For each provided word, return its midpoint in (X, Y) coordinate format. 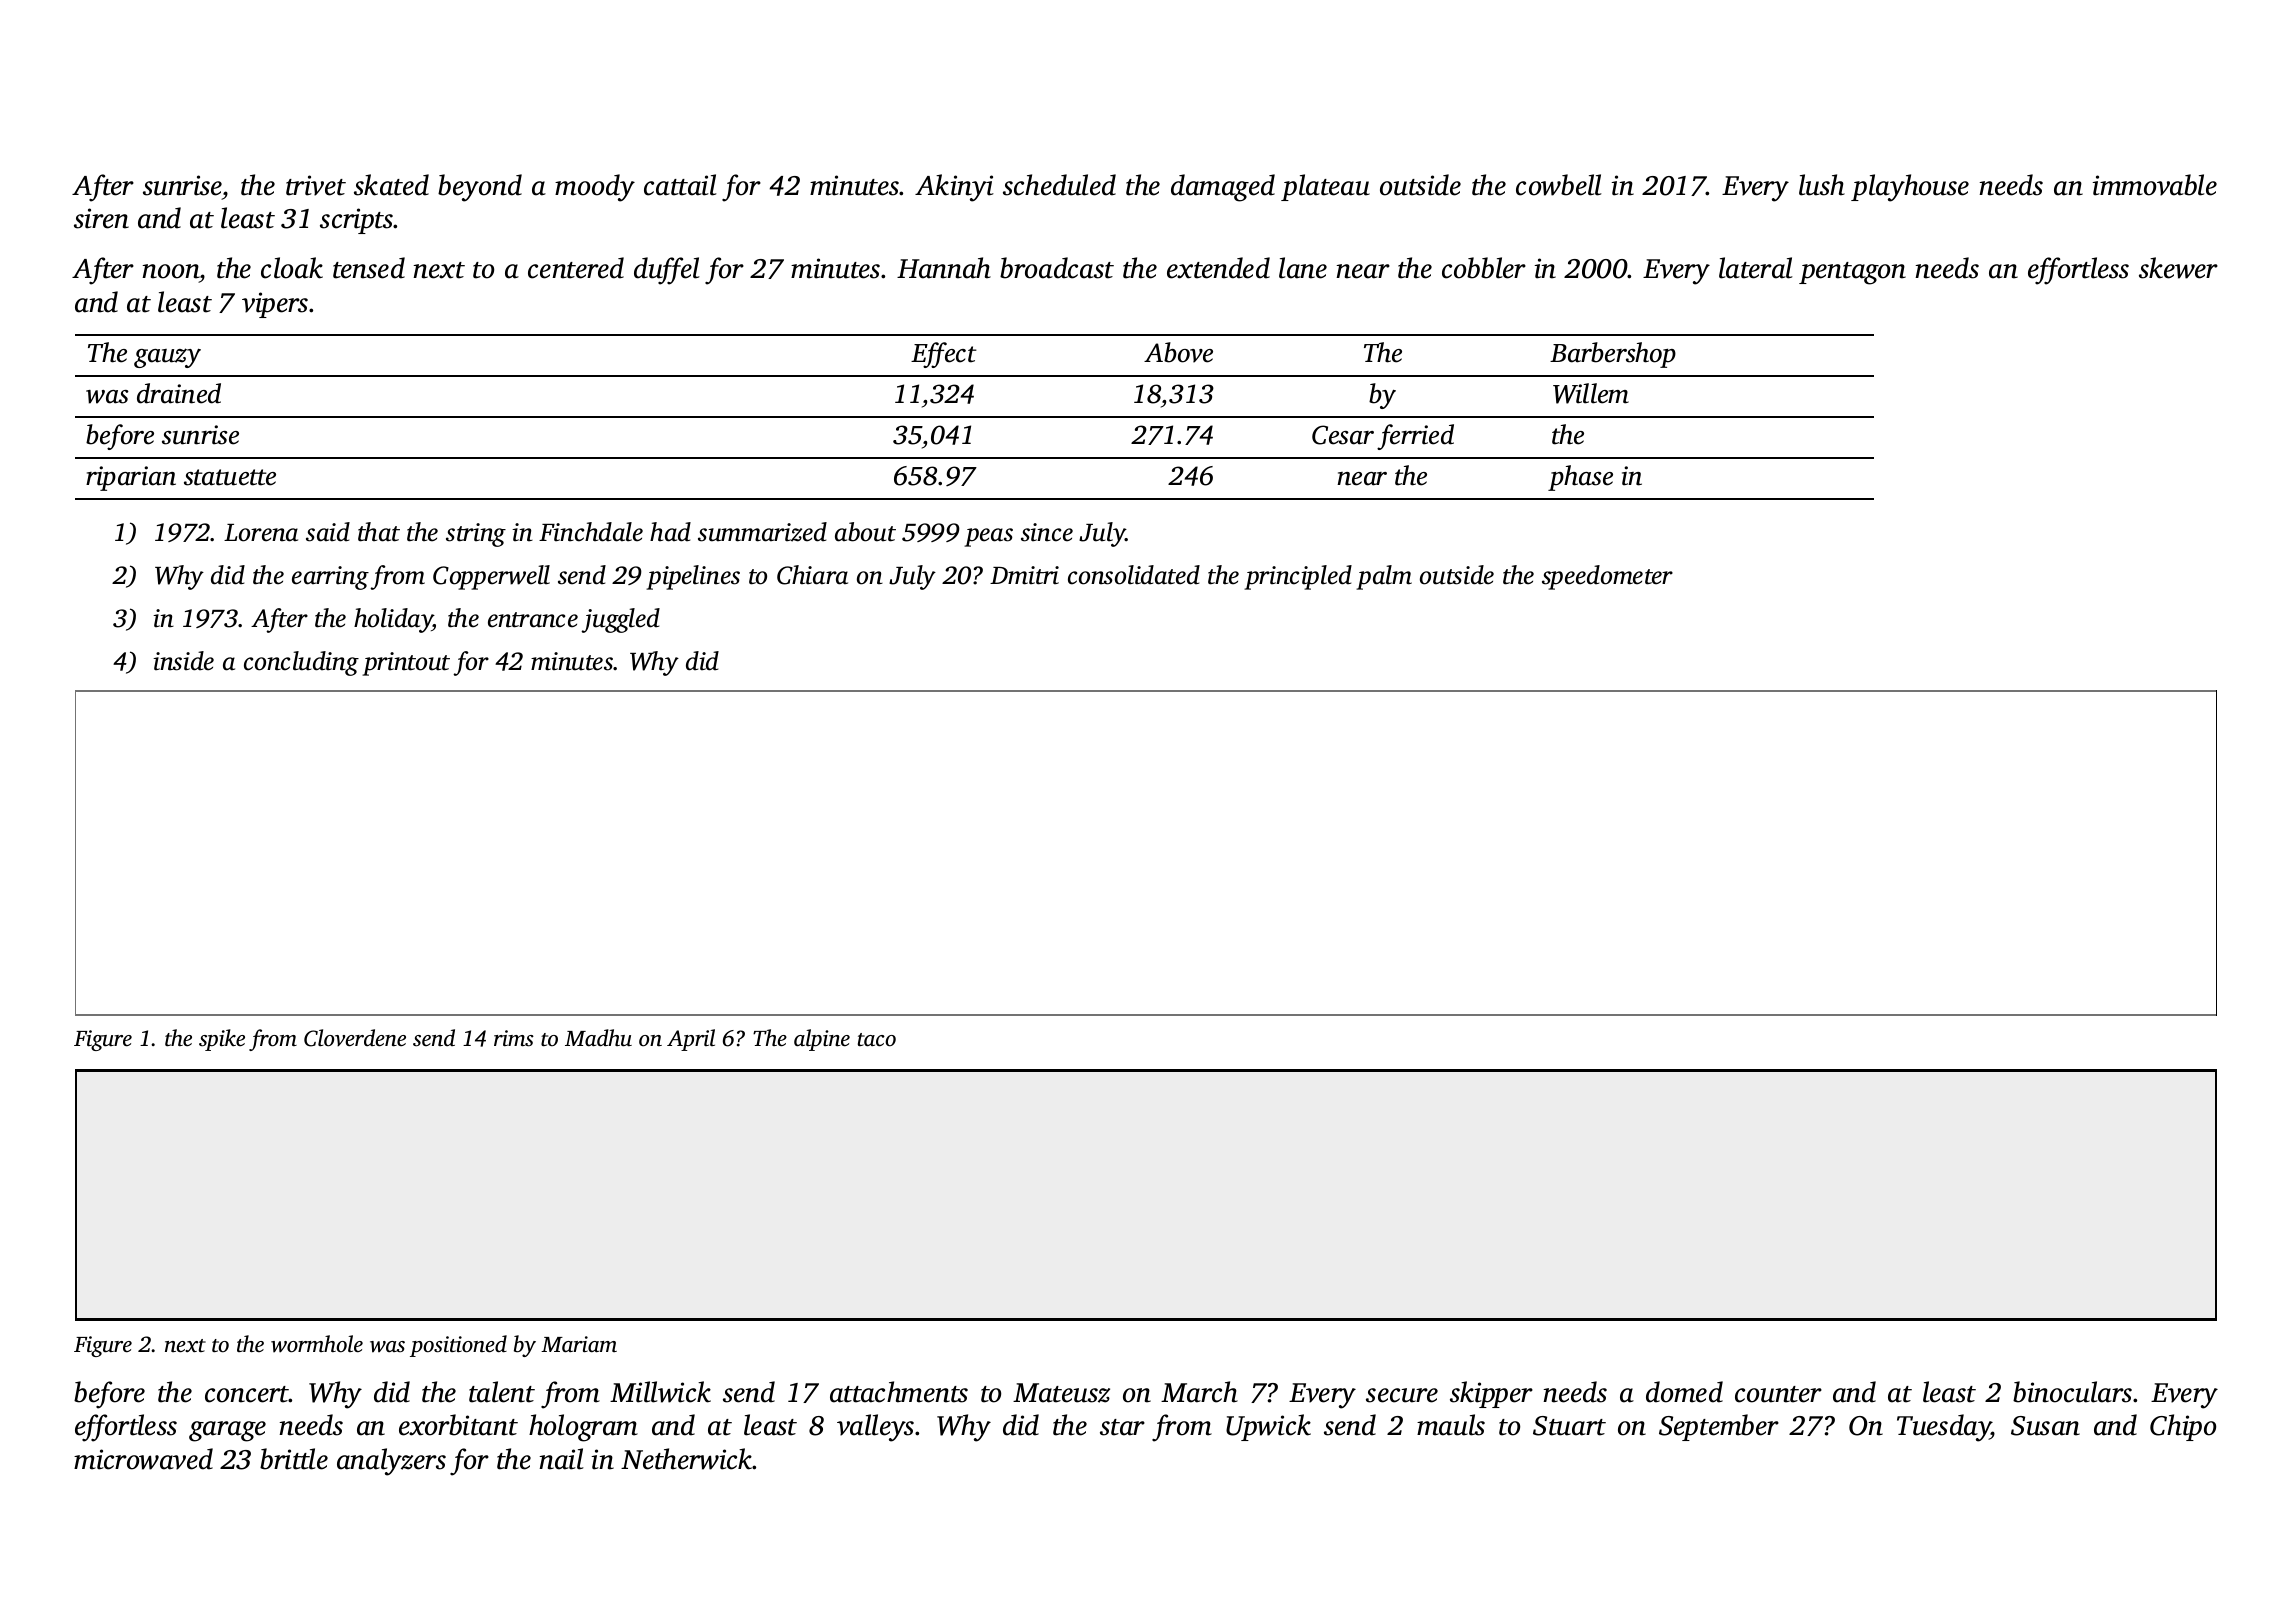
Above (1178, 352)
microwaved (143, 1459)
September (1719, 1427)
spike (222, 1040)
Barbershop (1613, 355)
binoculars (2072, 1392)
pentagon (1852, 273)
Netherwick (687, 1459)
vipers (275, 305)
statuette (230, 477)
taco (877, 1040)
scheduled (1059, 185)
